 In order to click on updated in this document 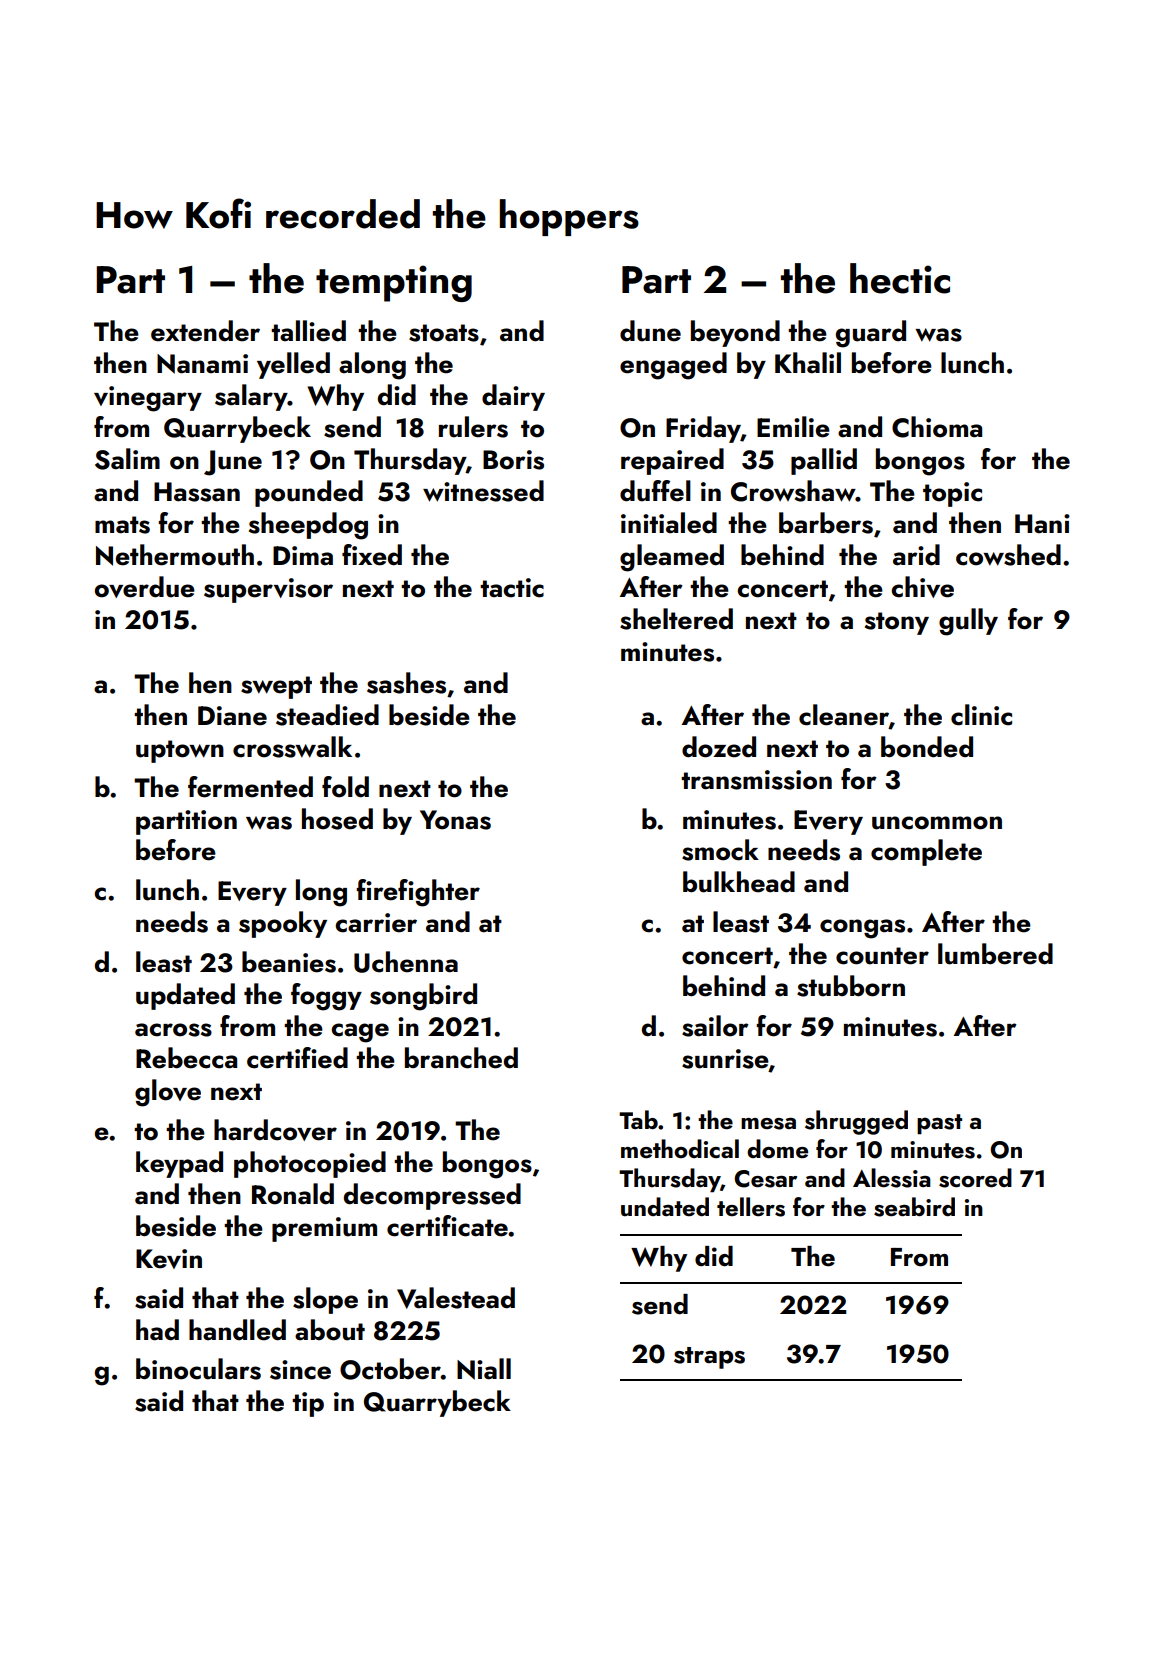, I will do `click(185, 996)`.
